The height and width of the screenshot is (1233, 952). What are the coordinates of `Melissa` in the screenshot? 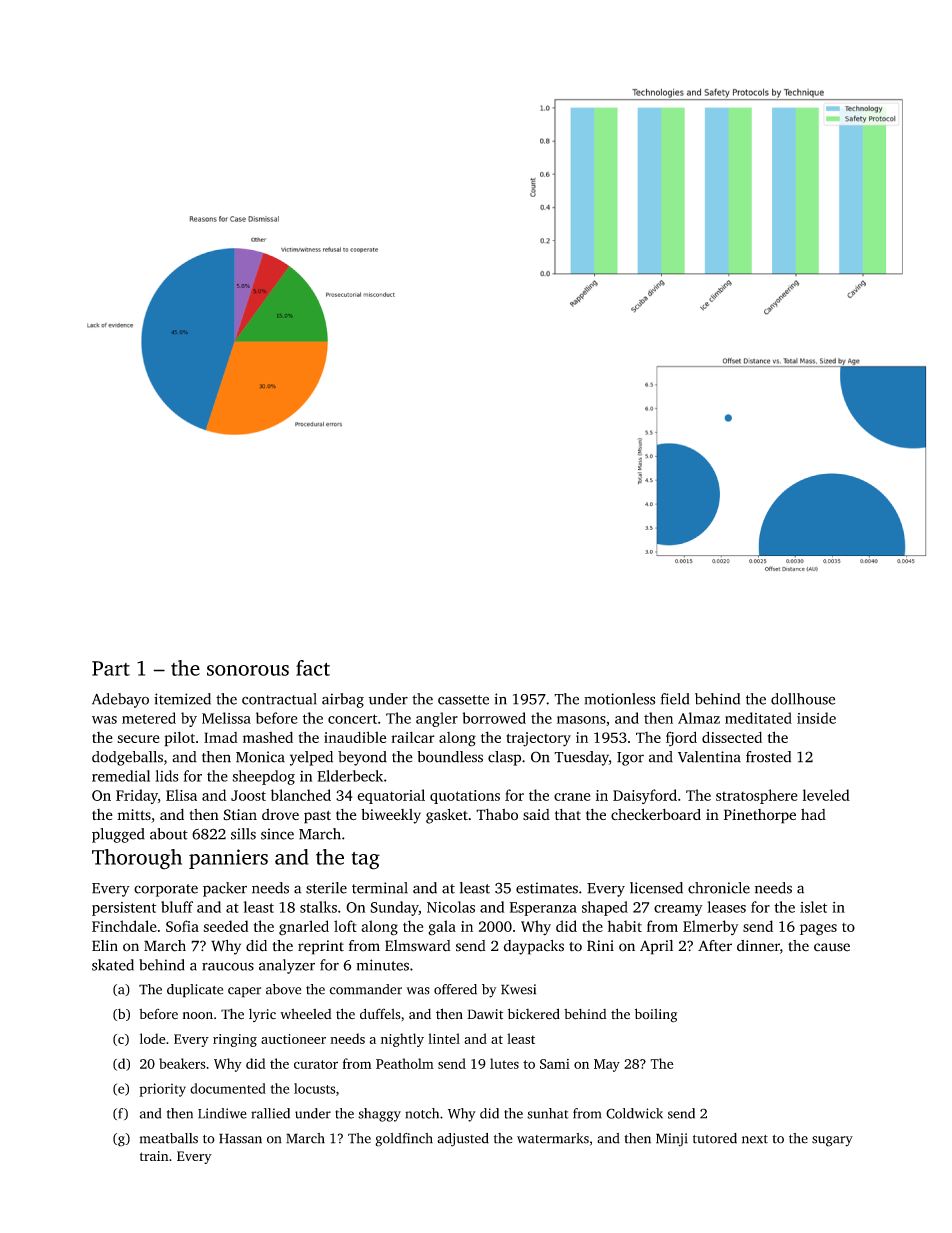 It's located at (226, 718).
